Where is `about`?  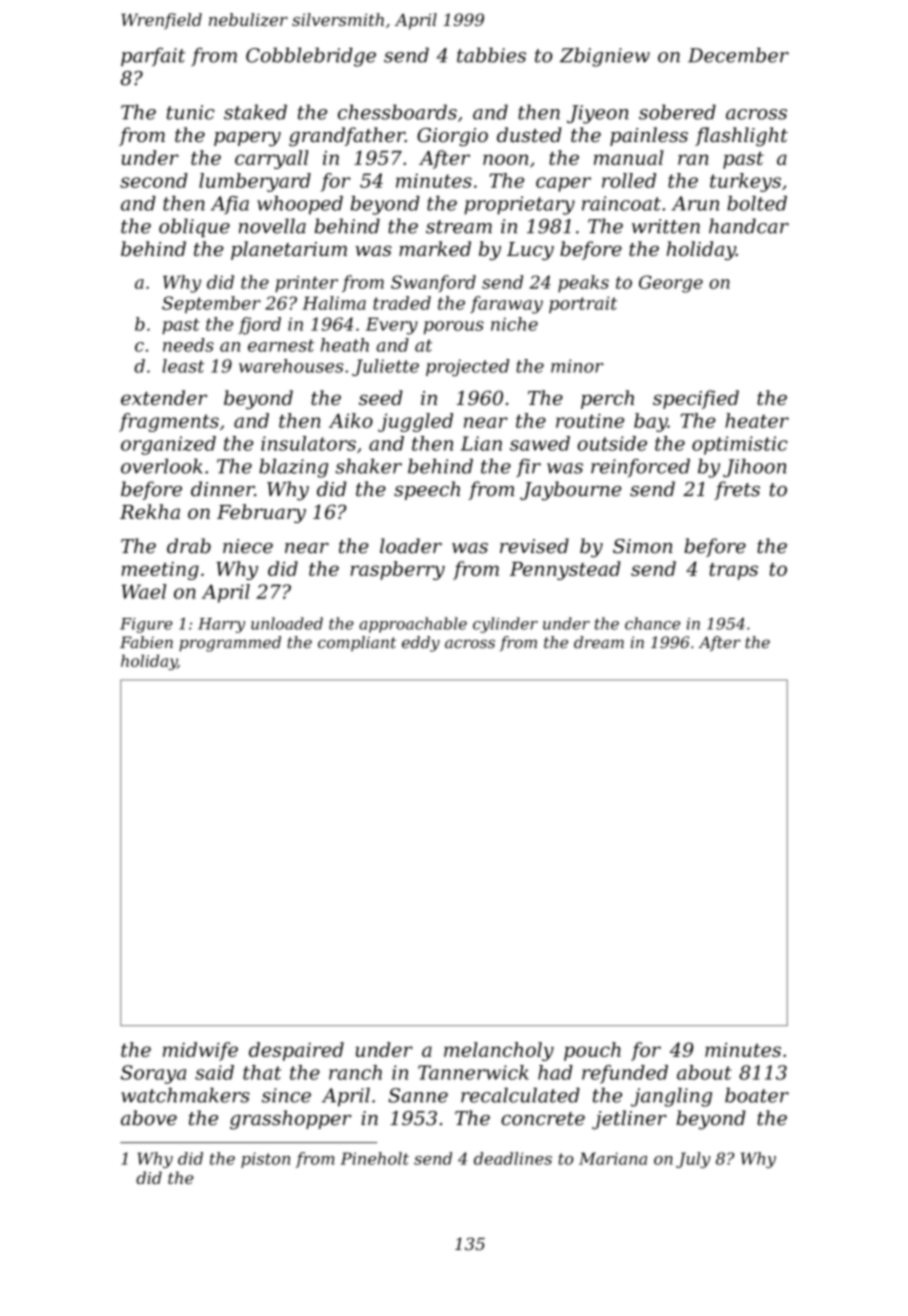 about is located at coordinates (704, 1072).
